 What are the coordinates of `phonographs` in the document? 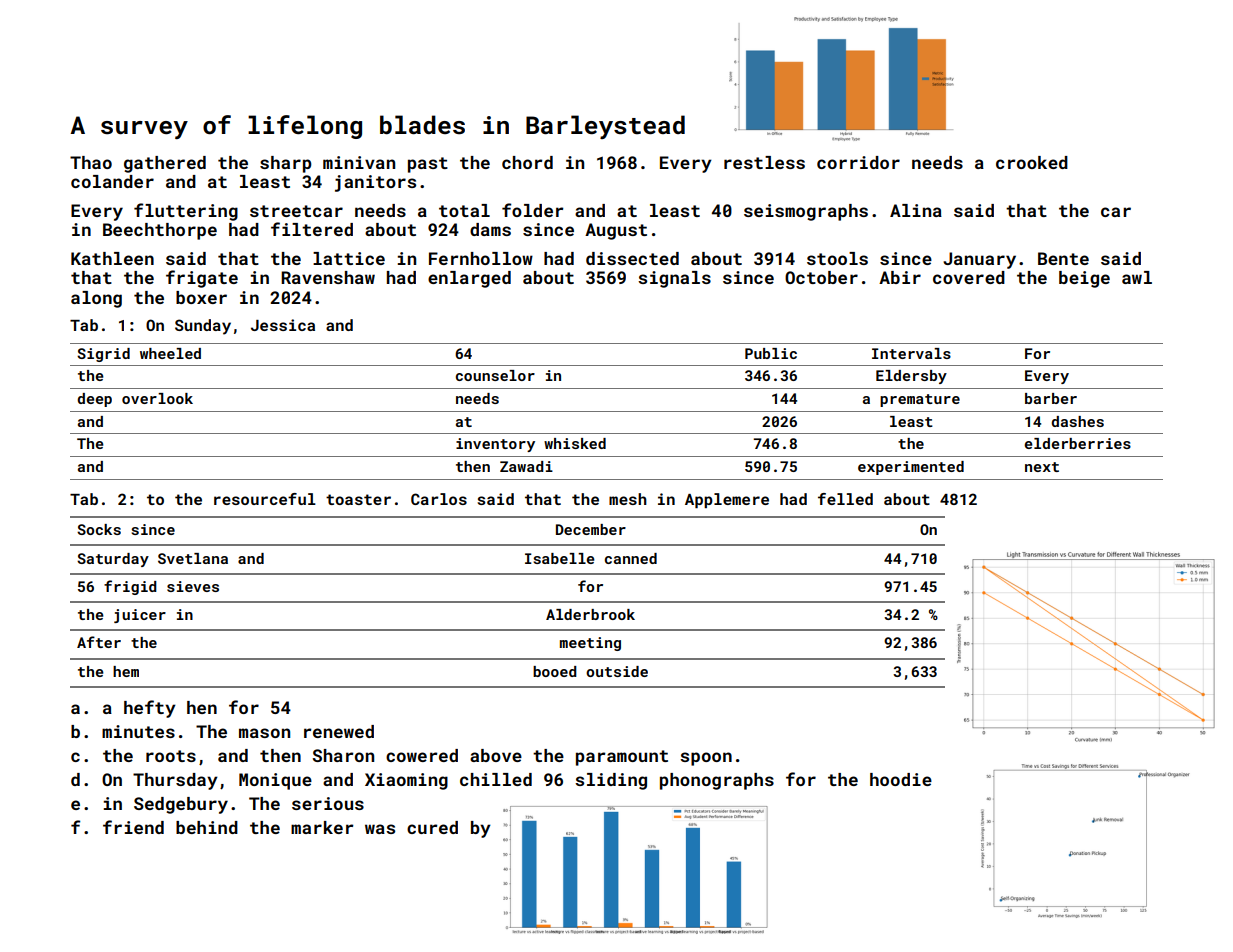 It's located at (717, 781).
